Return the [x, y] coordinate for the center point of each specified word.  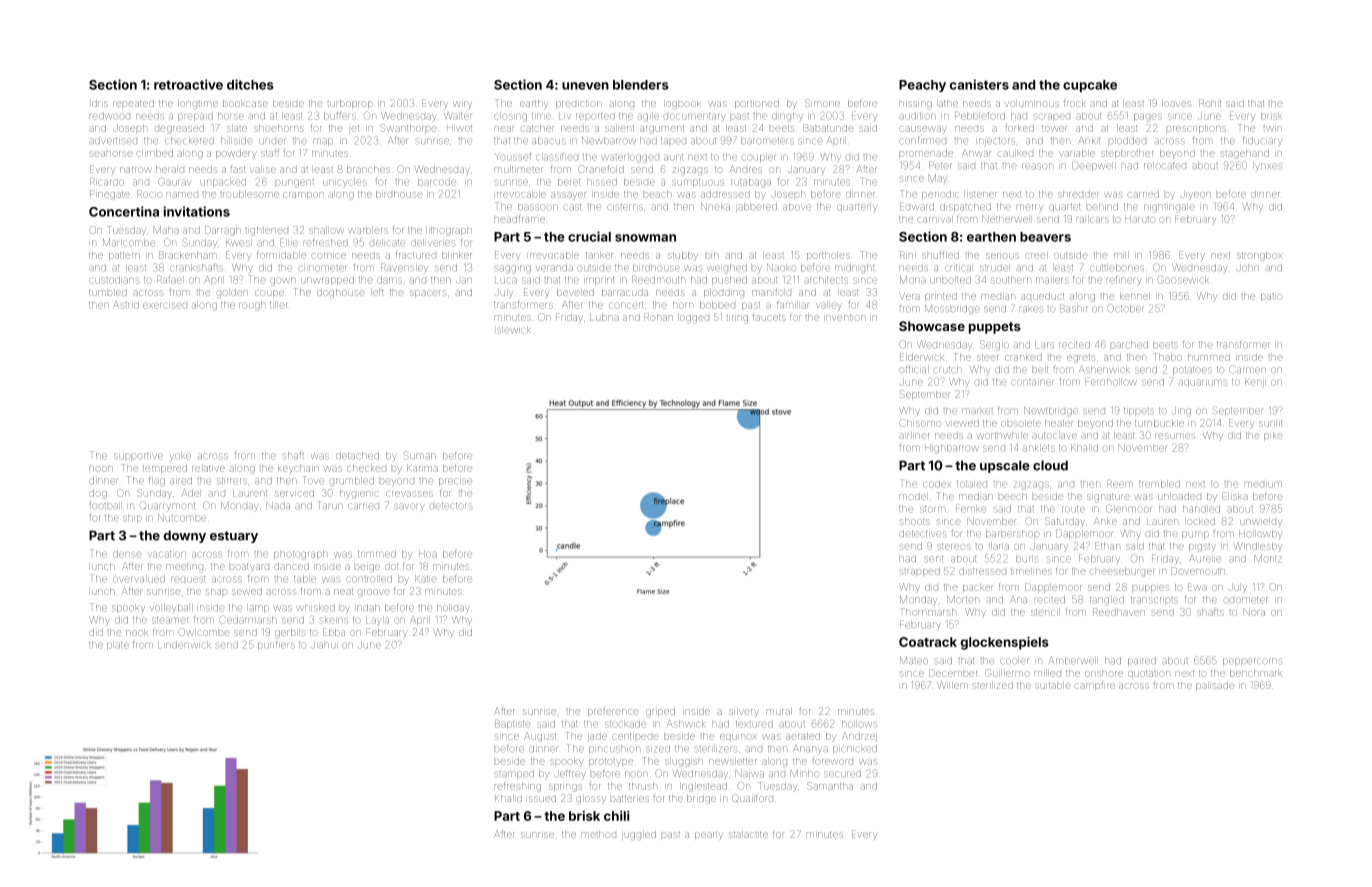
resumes [1175, 436]
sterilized [993, 686]
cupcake [1090, 86]
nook [136, 633]
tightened [267, 231]
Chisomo [920, 423]
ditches [250, 84]
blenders [641, 85]
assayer [568, 195]
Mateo [914, 660]
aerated [803, 736]
